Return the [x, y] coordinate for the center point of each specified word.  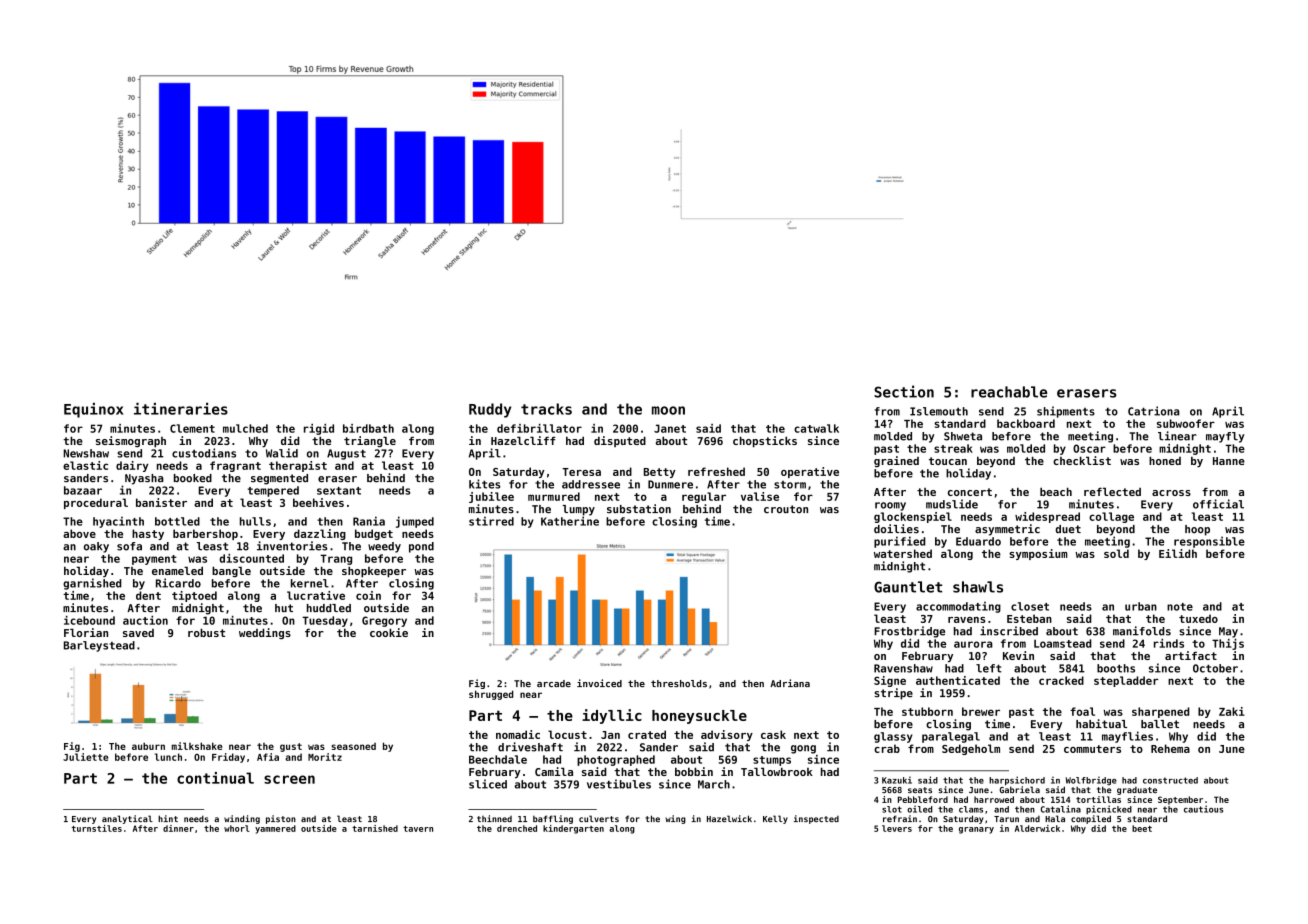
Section [904, 391]
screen [289, 779]
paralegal [951, 737]
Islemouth [939, 411]
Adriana [790, 683]
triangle [370, 441]
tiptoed [194, 596]
